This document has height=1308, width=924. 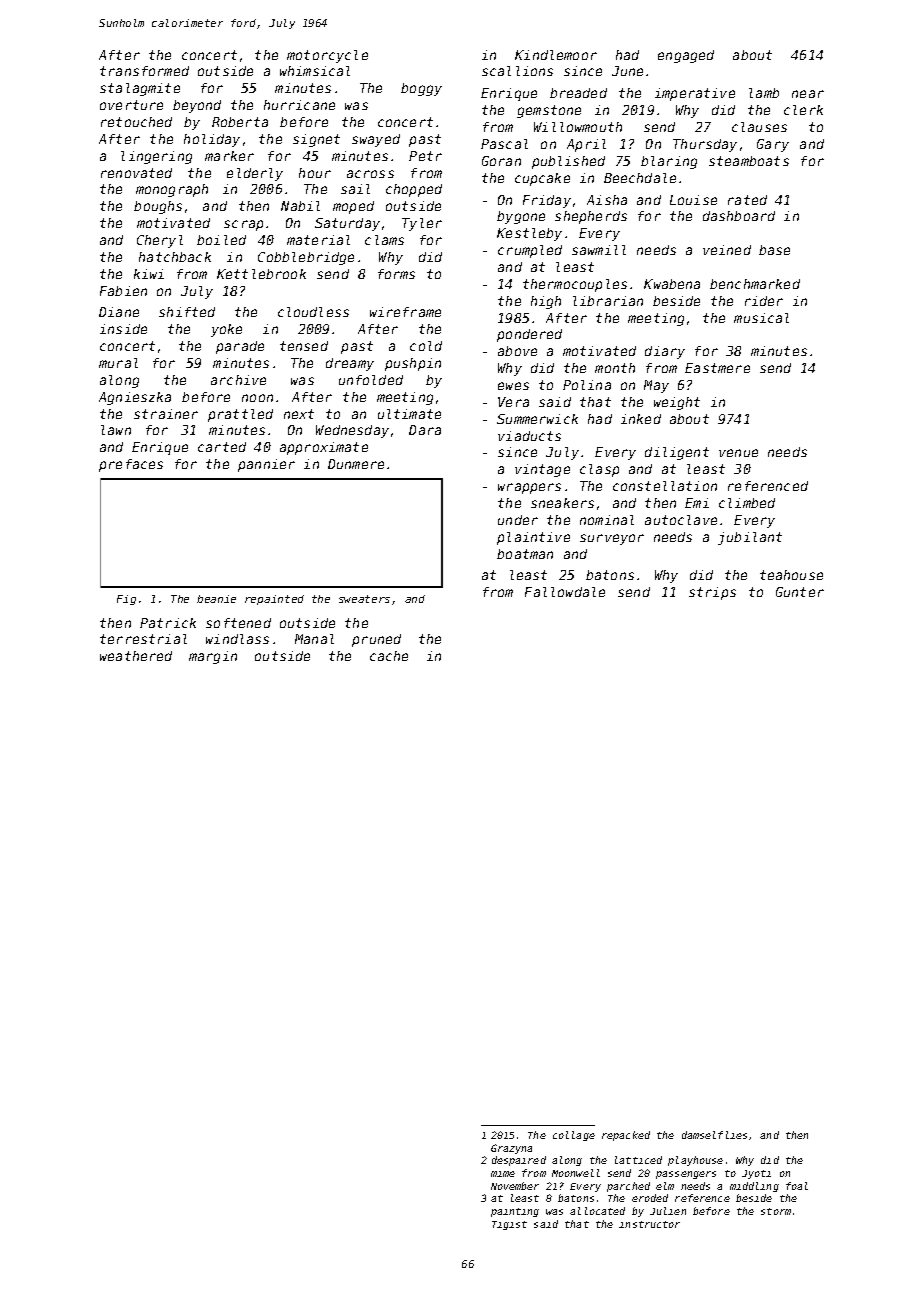 I want to click on under, so click(x=518, y=520).
